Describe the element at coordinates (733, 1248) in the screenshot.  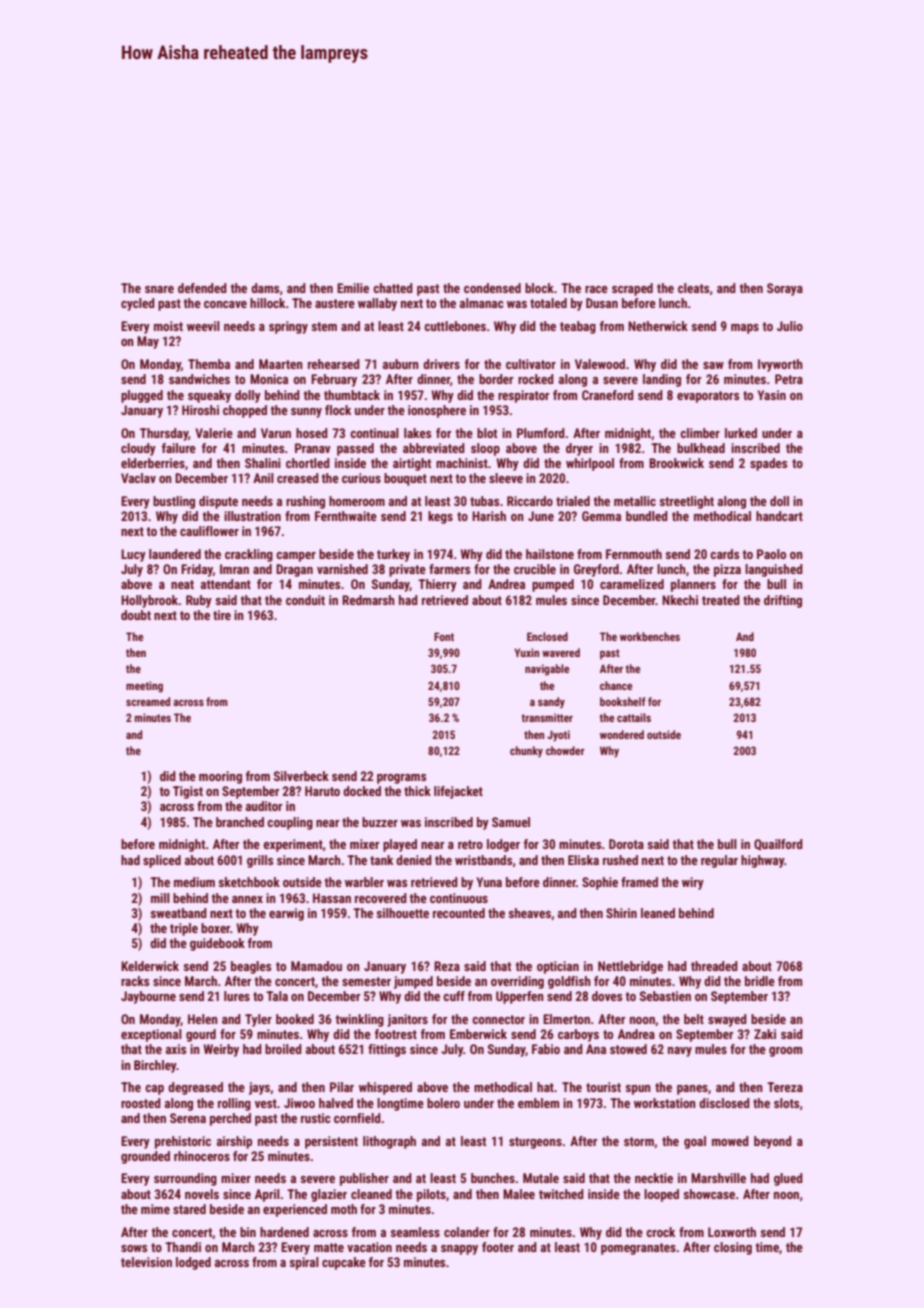
I see `closing` at that location.
